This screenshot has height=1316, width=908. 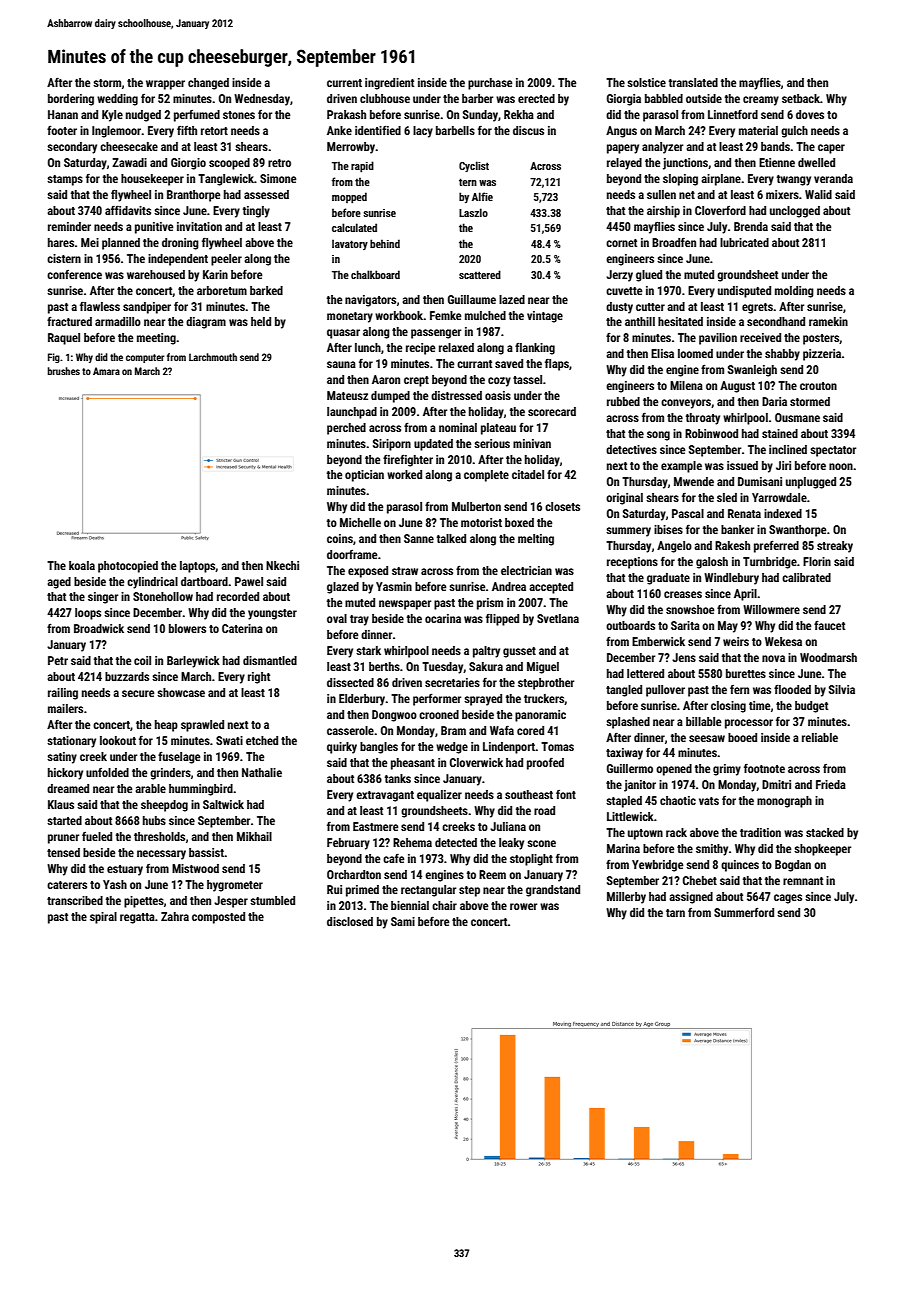 I want to click on Kyle, so click(x=112, y=116).
